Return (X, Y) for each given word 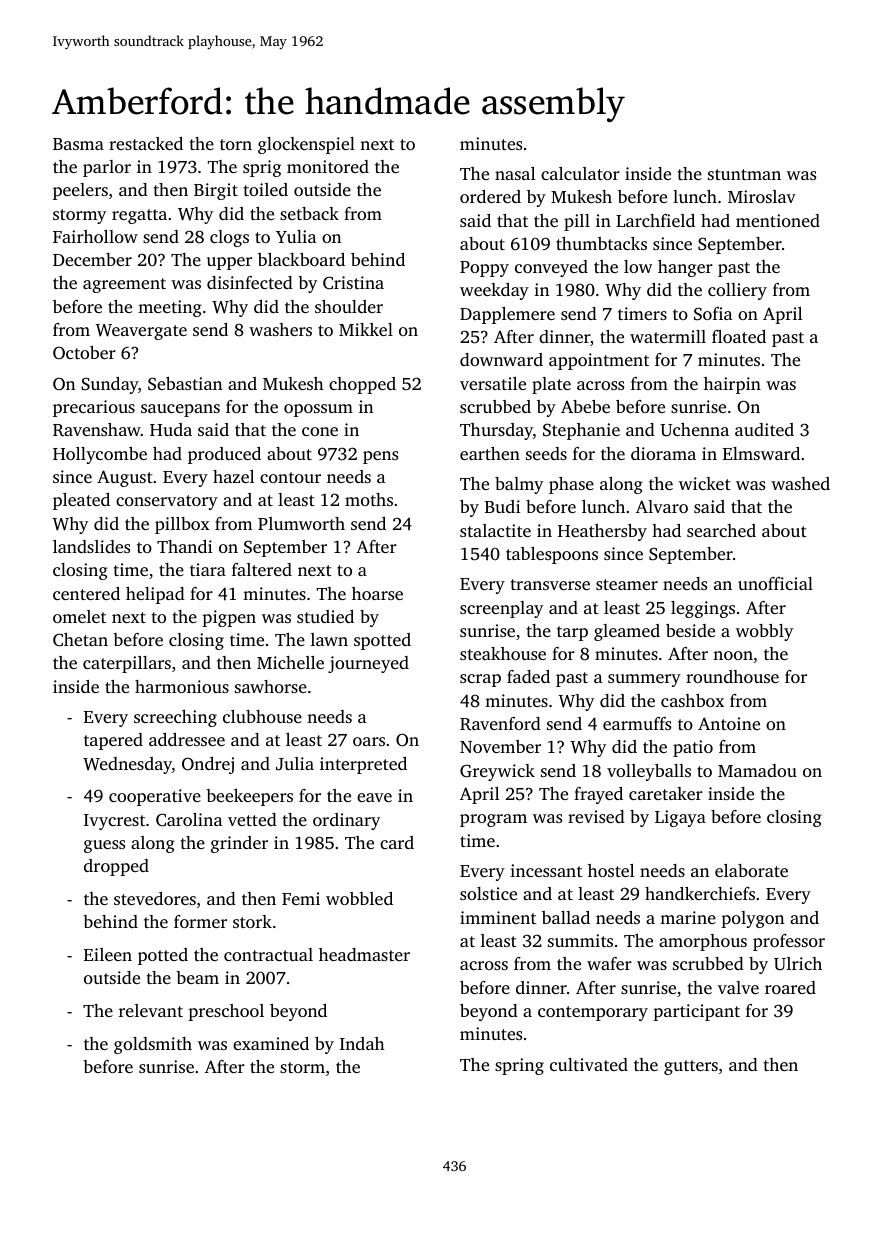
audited (764, 429)
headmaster (364, 954)
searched (721, 530)
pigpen (229, 618)
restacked (146, 143)
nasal (515, 173)
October (84, 353)
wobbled (359, 898)
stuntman (744, 174)
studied (325, 616)
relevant (151, 1010)
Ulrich (798, 964)
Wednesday (127, 765)
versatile (493, 383)
